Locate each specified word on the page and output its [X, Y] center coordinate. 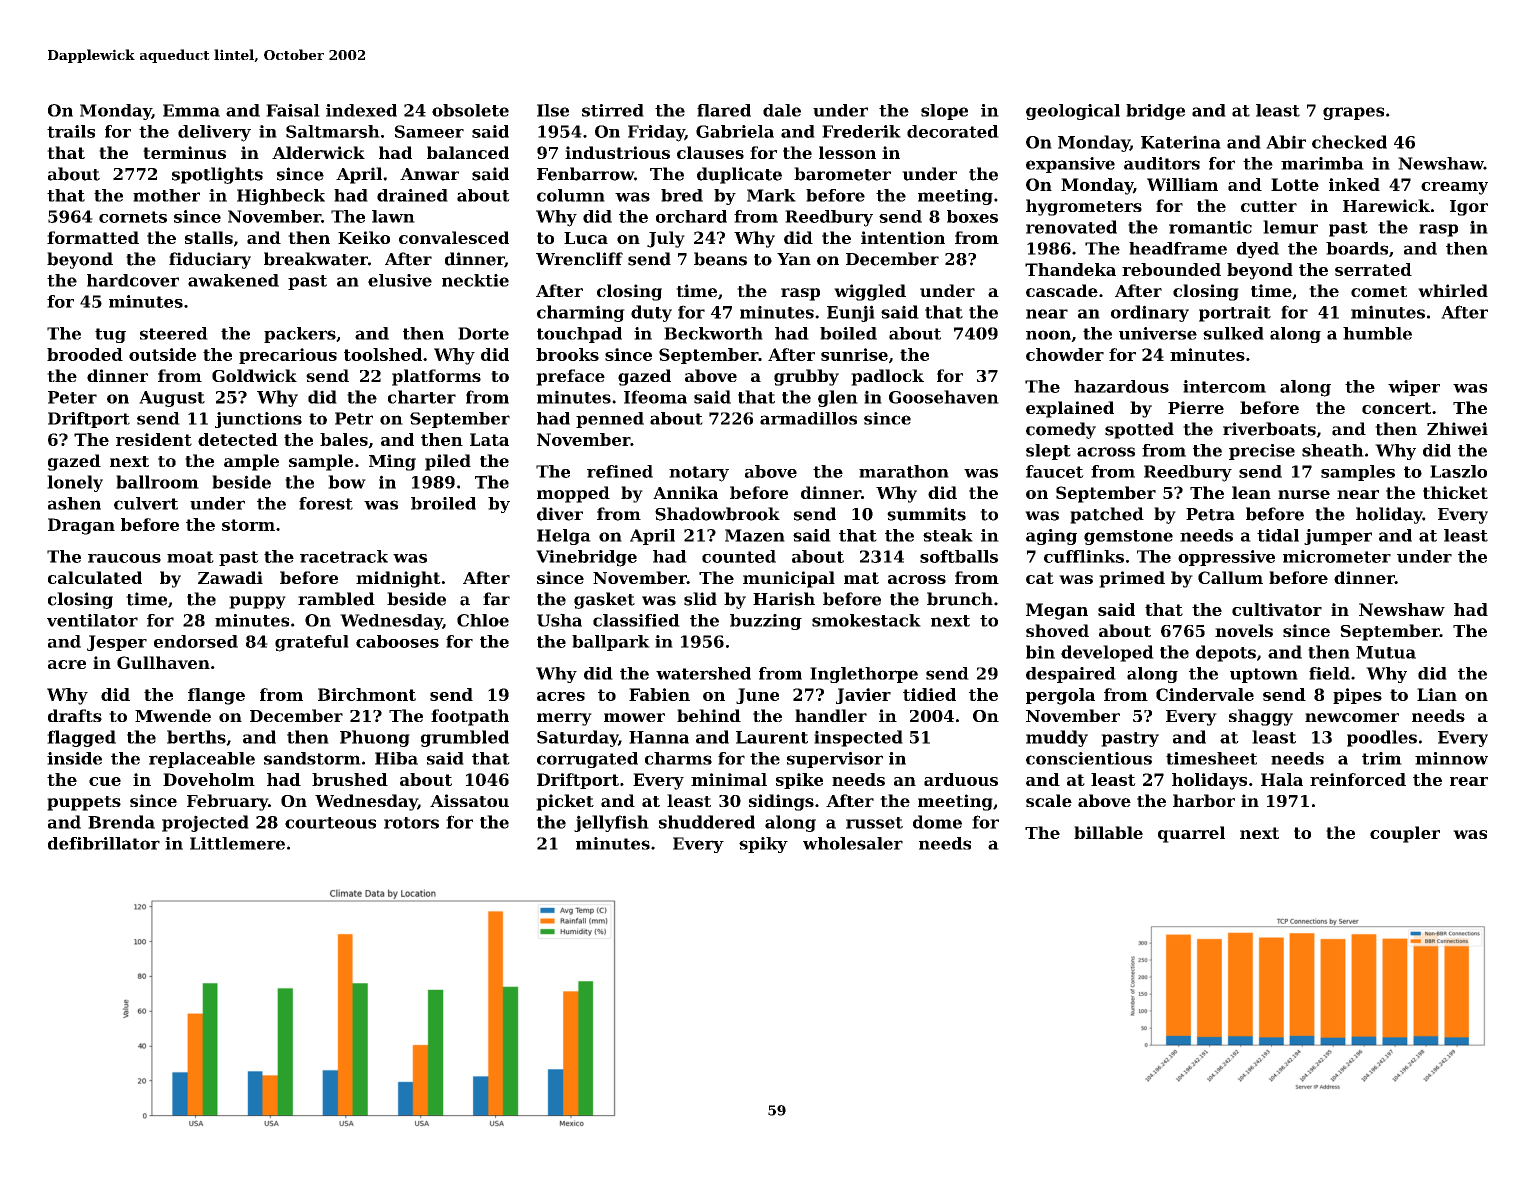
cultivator [1277, 609]
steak [948, 535]
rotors [411, 823]
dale [782, 110]
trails [71, 131]
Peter [72, 397]
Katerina [1181, 142]
